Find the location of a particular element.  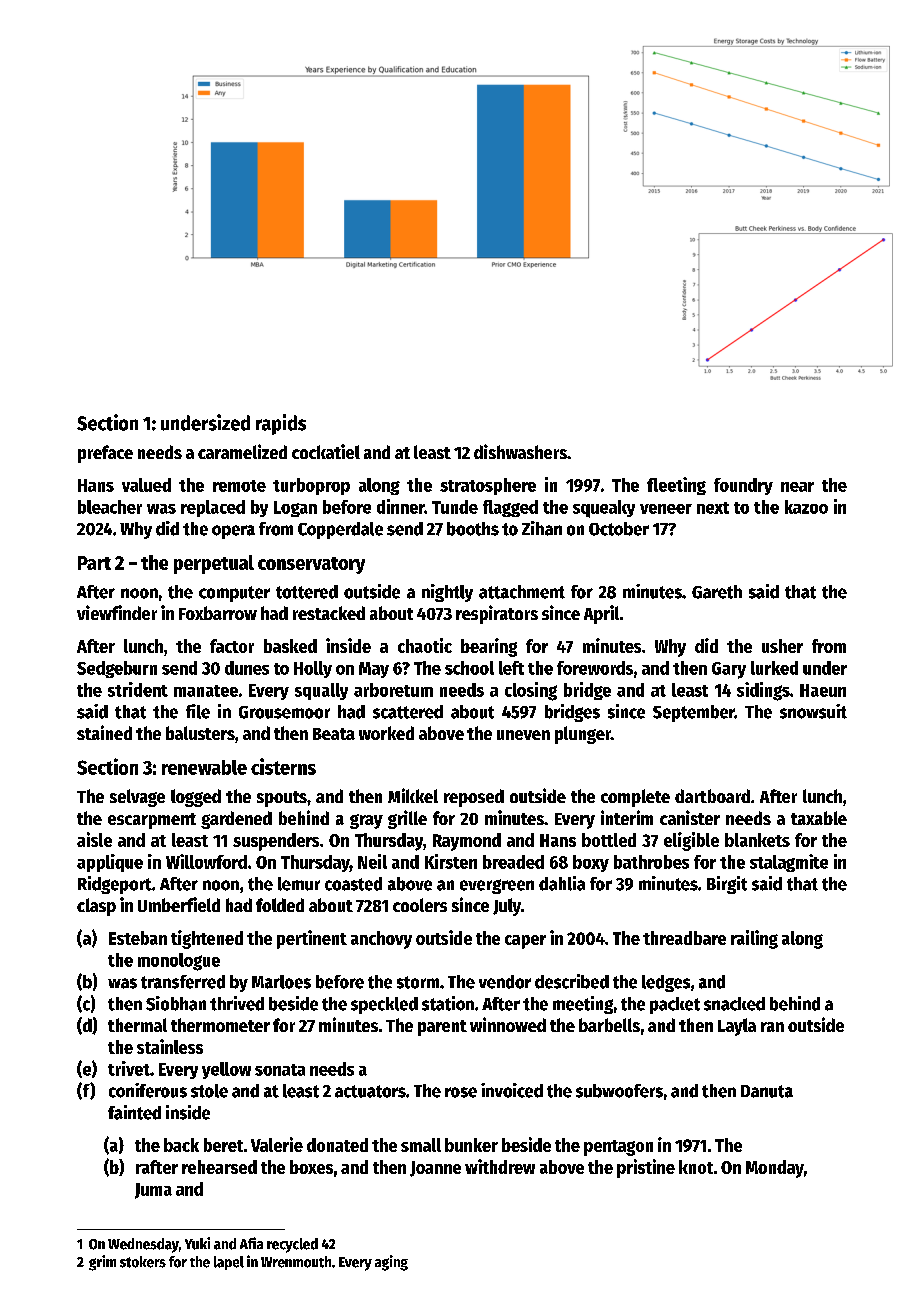

railing is located at coordinates (754, 939).
